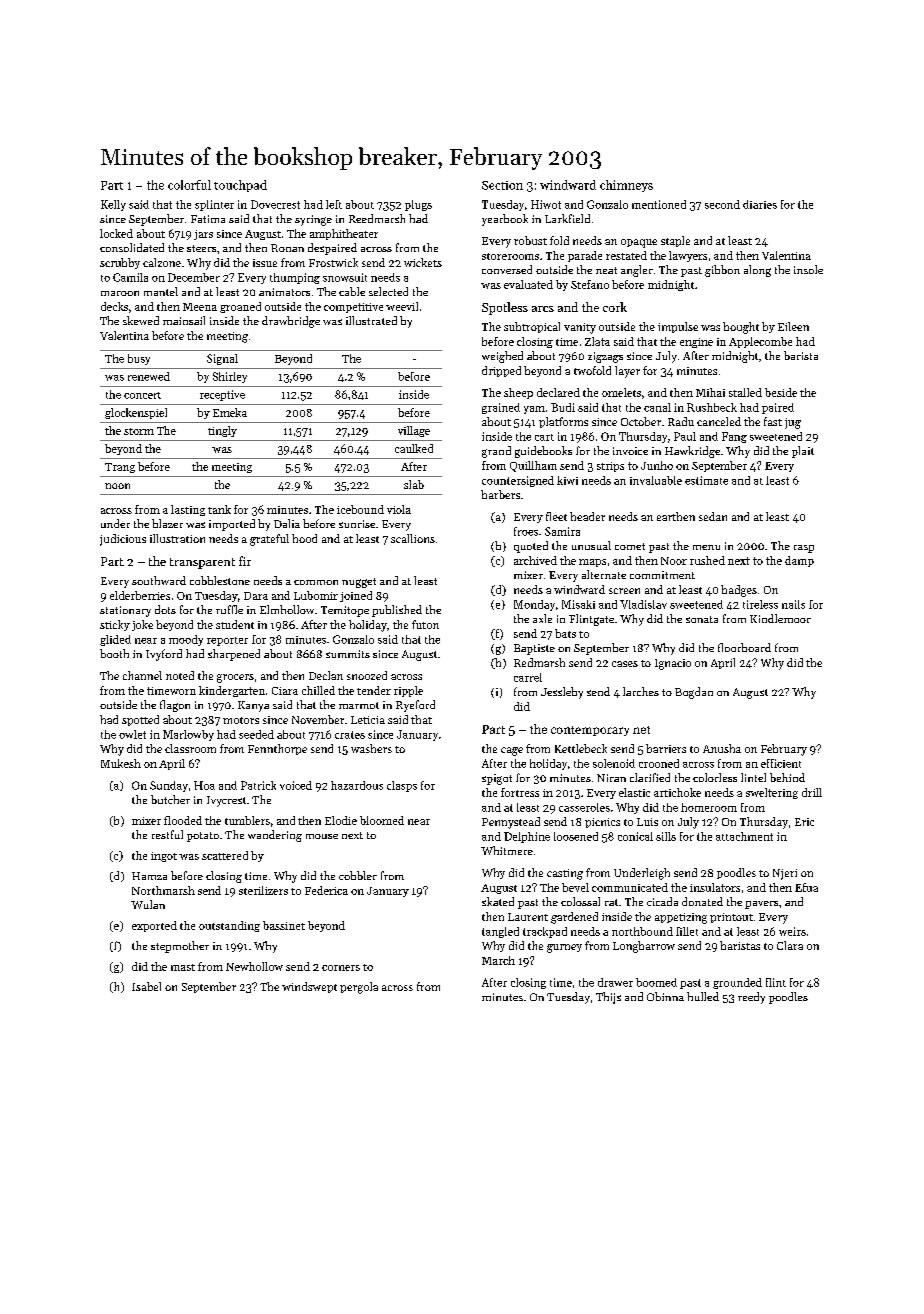  I want to click on Newhollow, so click(254, 966).
